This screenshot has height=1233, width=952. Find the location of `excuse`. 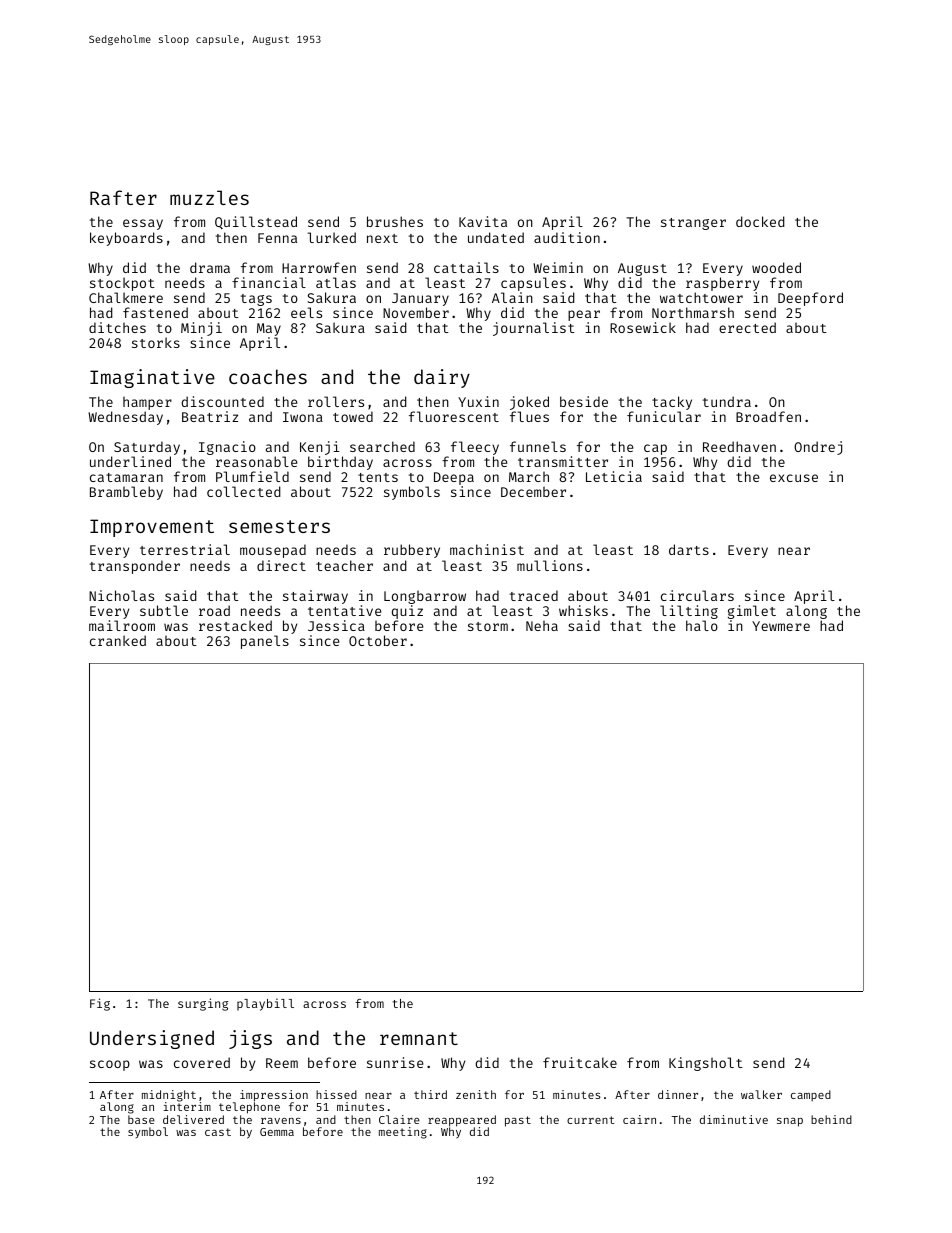

excuse is located at coordinates (794, 478).
